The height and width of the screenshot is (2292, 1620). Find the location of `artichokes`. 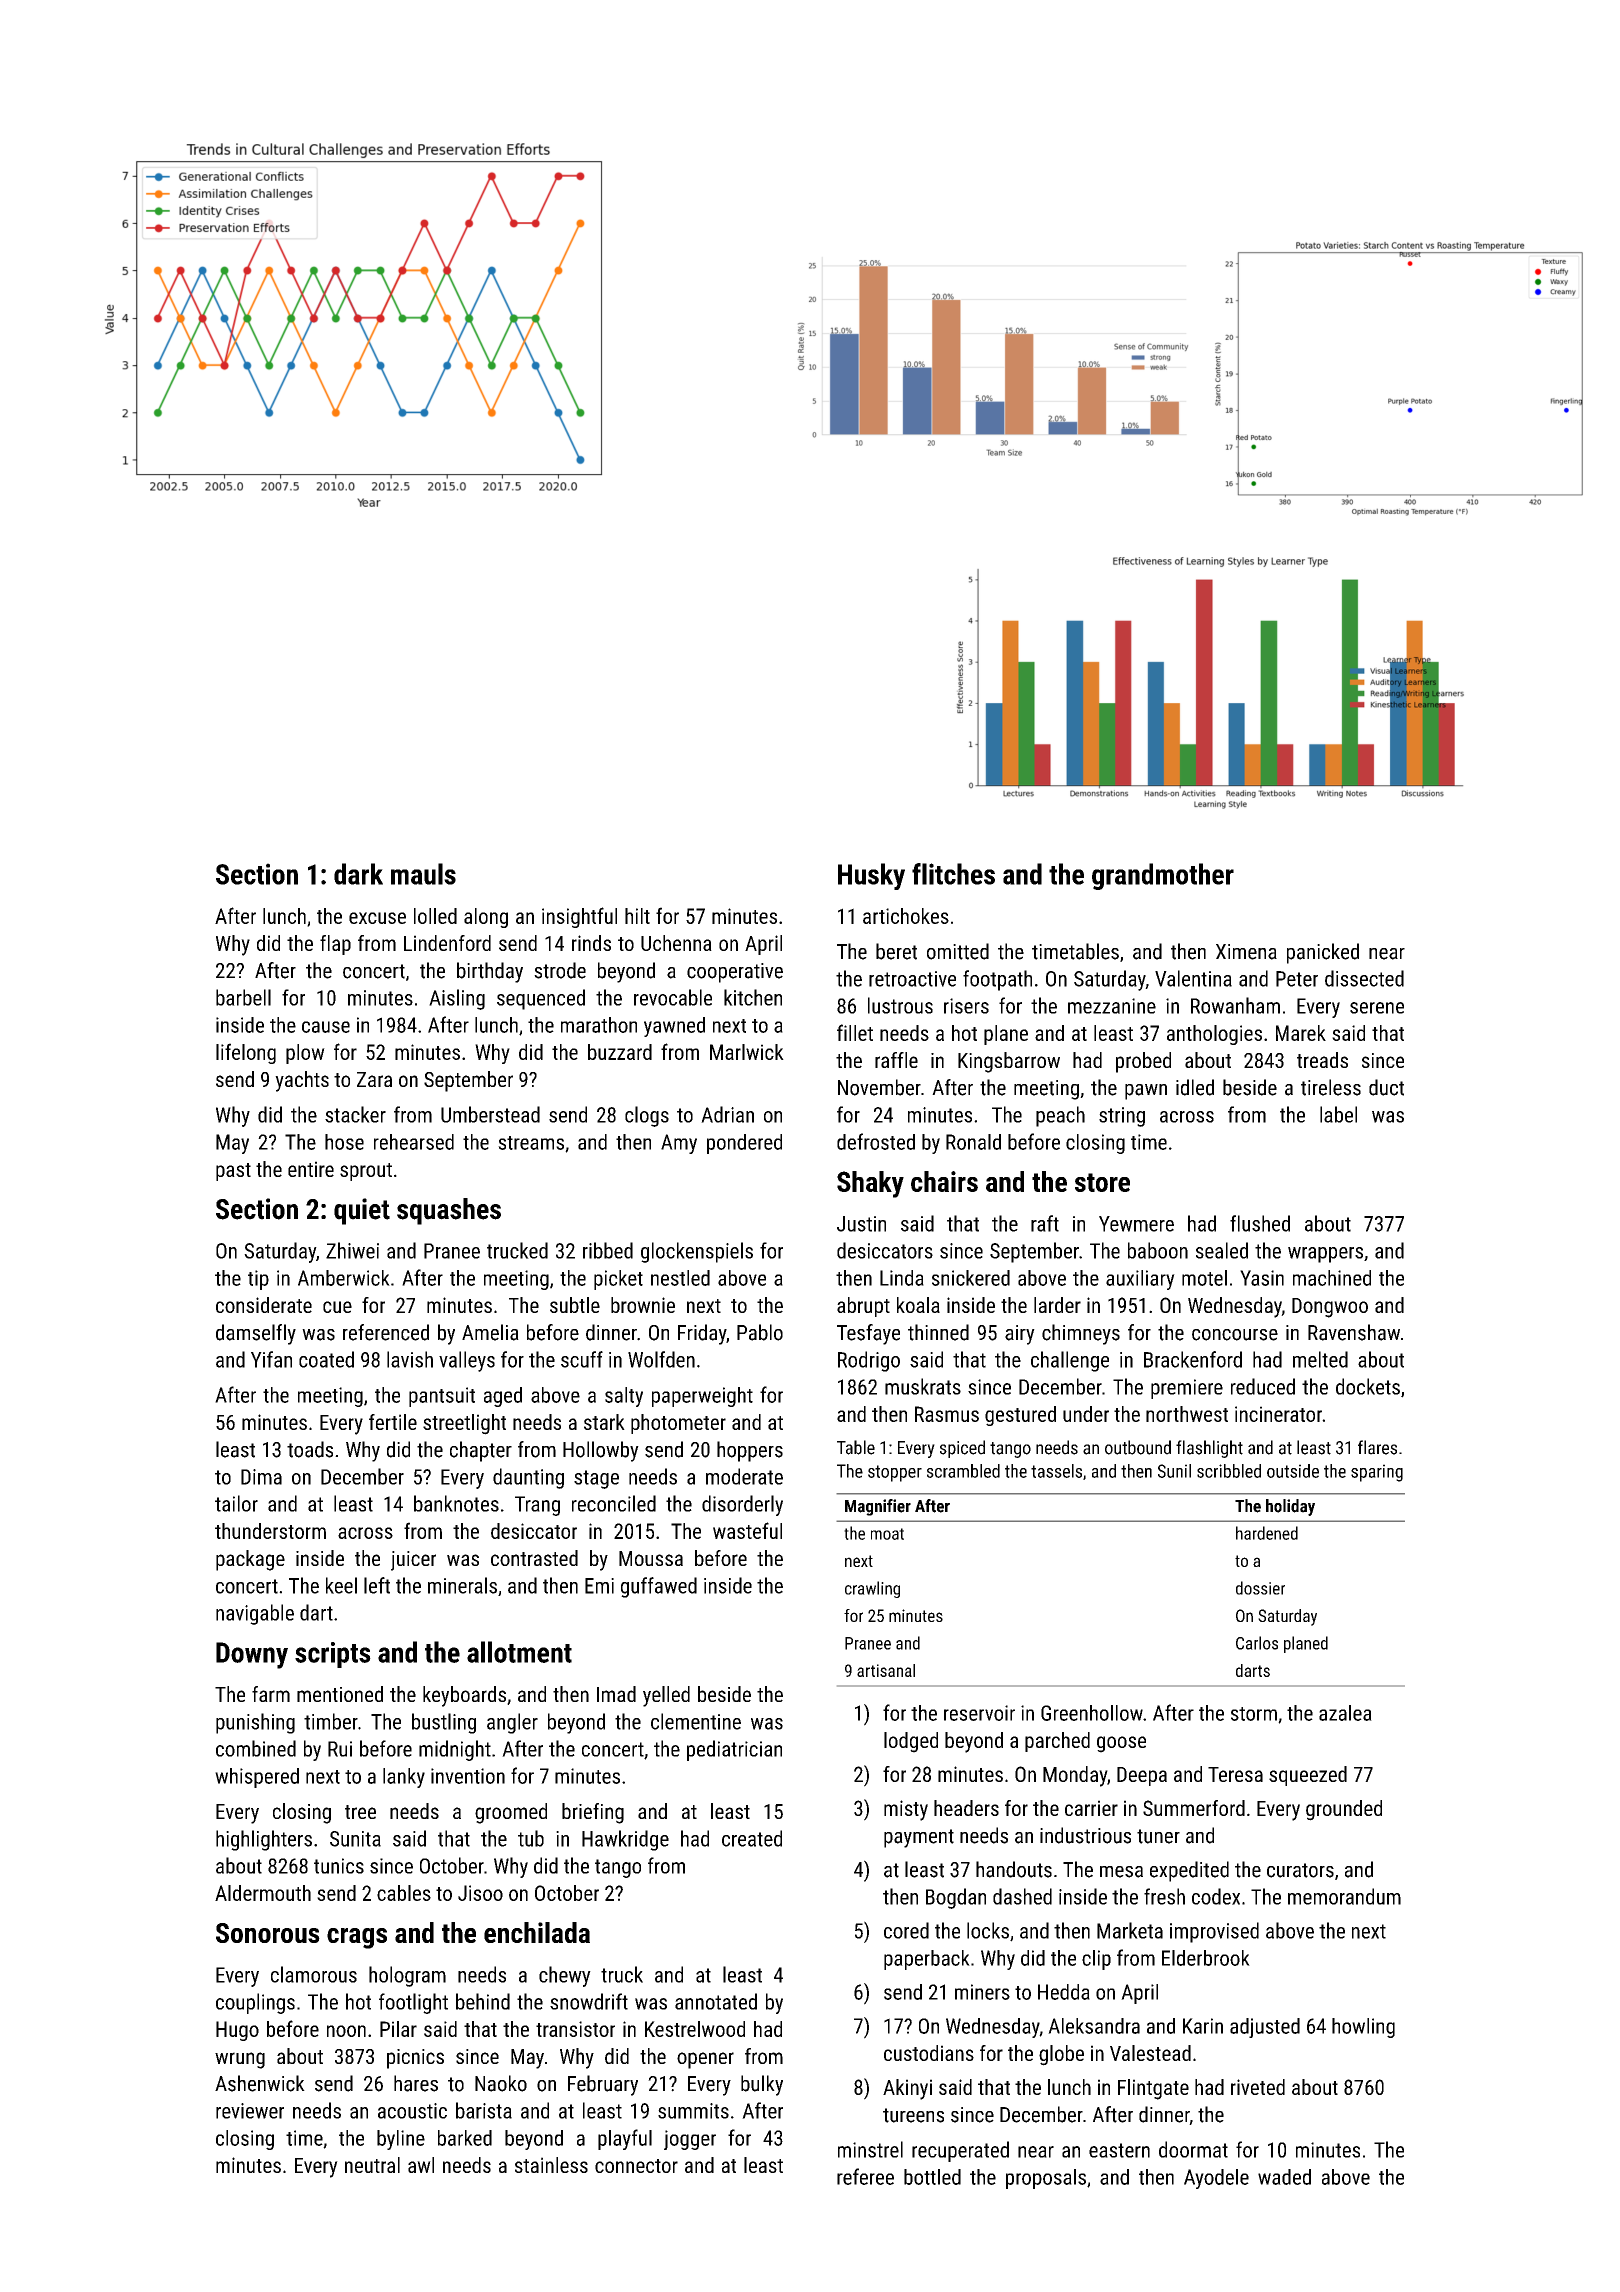

artichokes is located at coordinates (906, 916).
